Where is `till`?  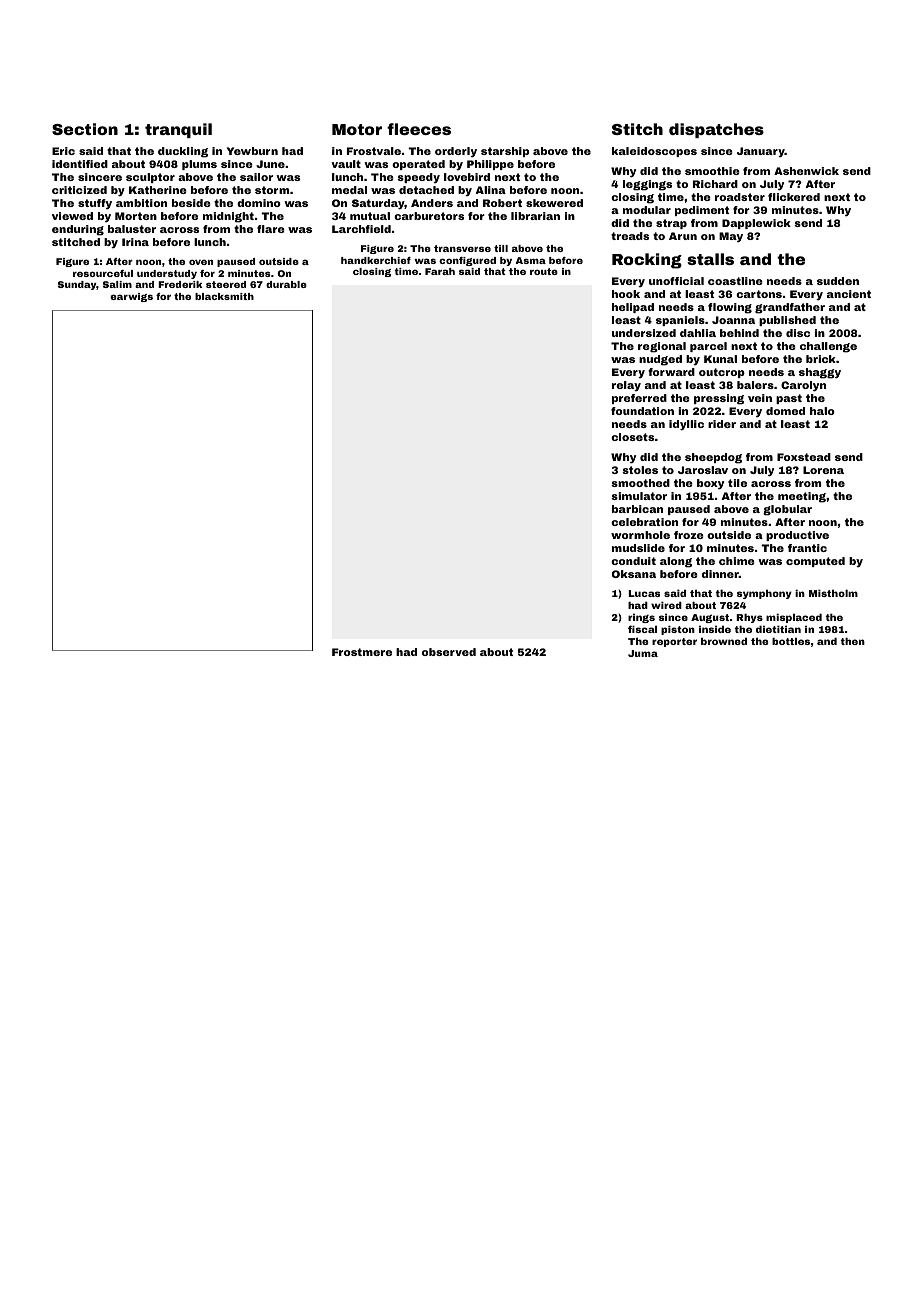 till is located at coordinates (501, 248).
